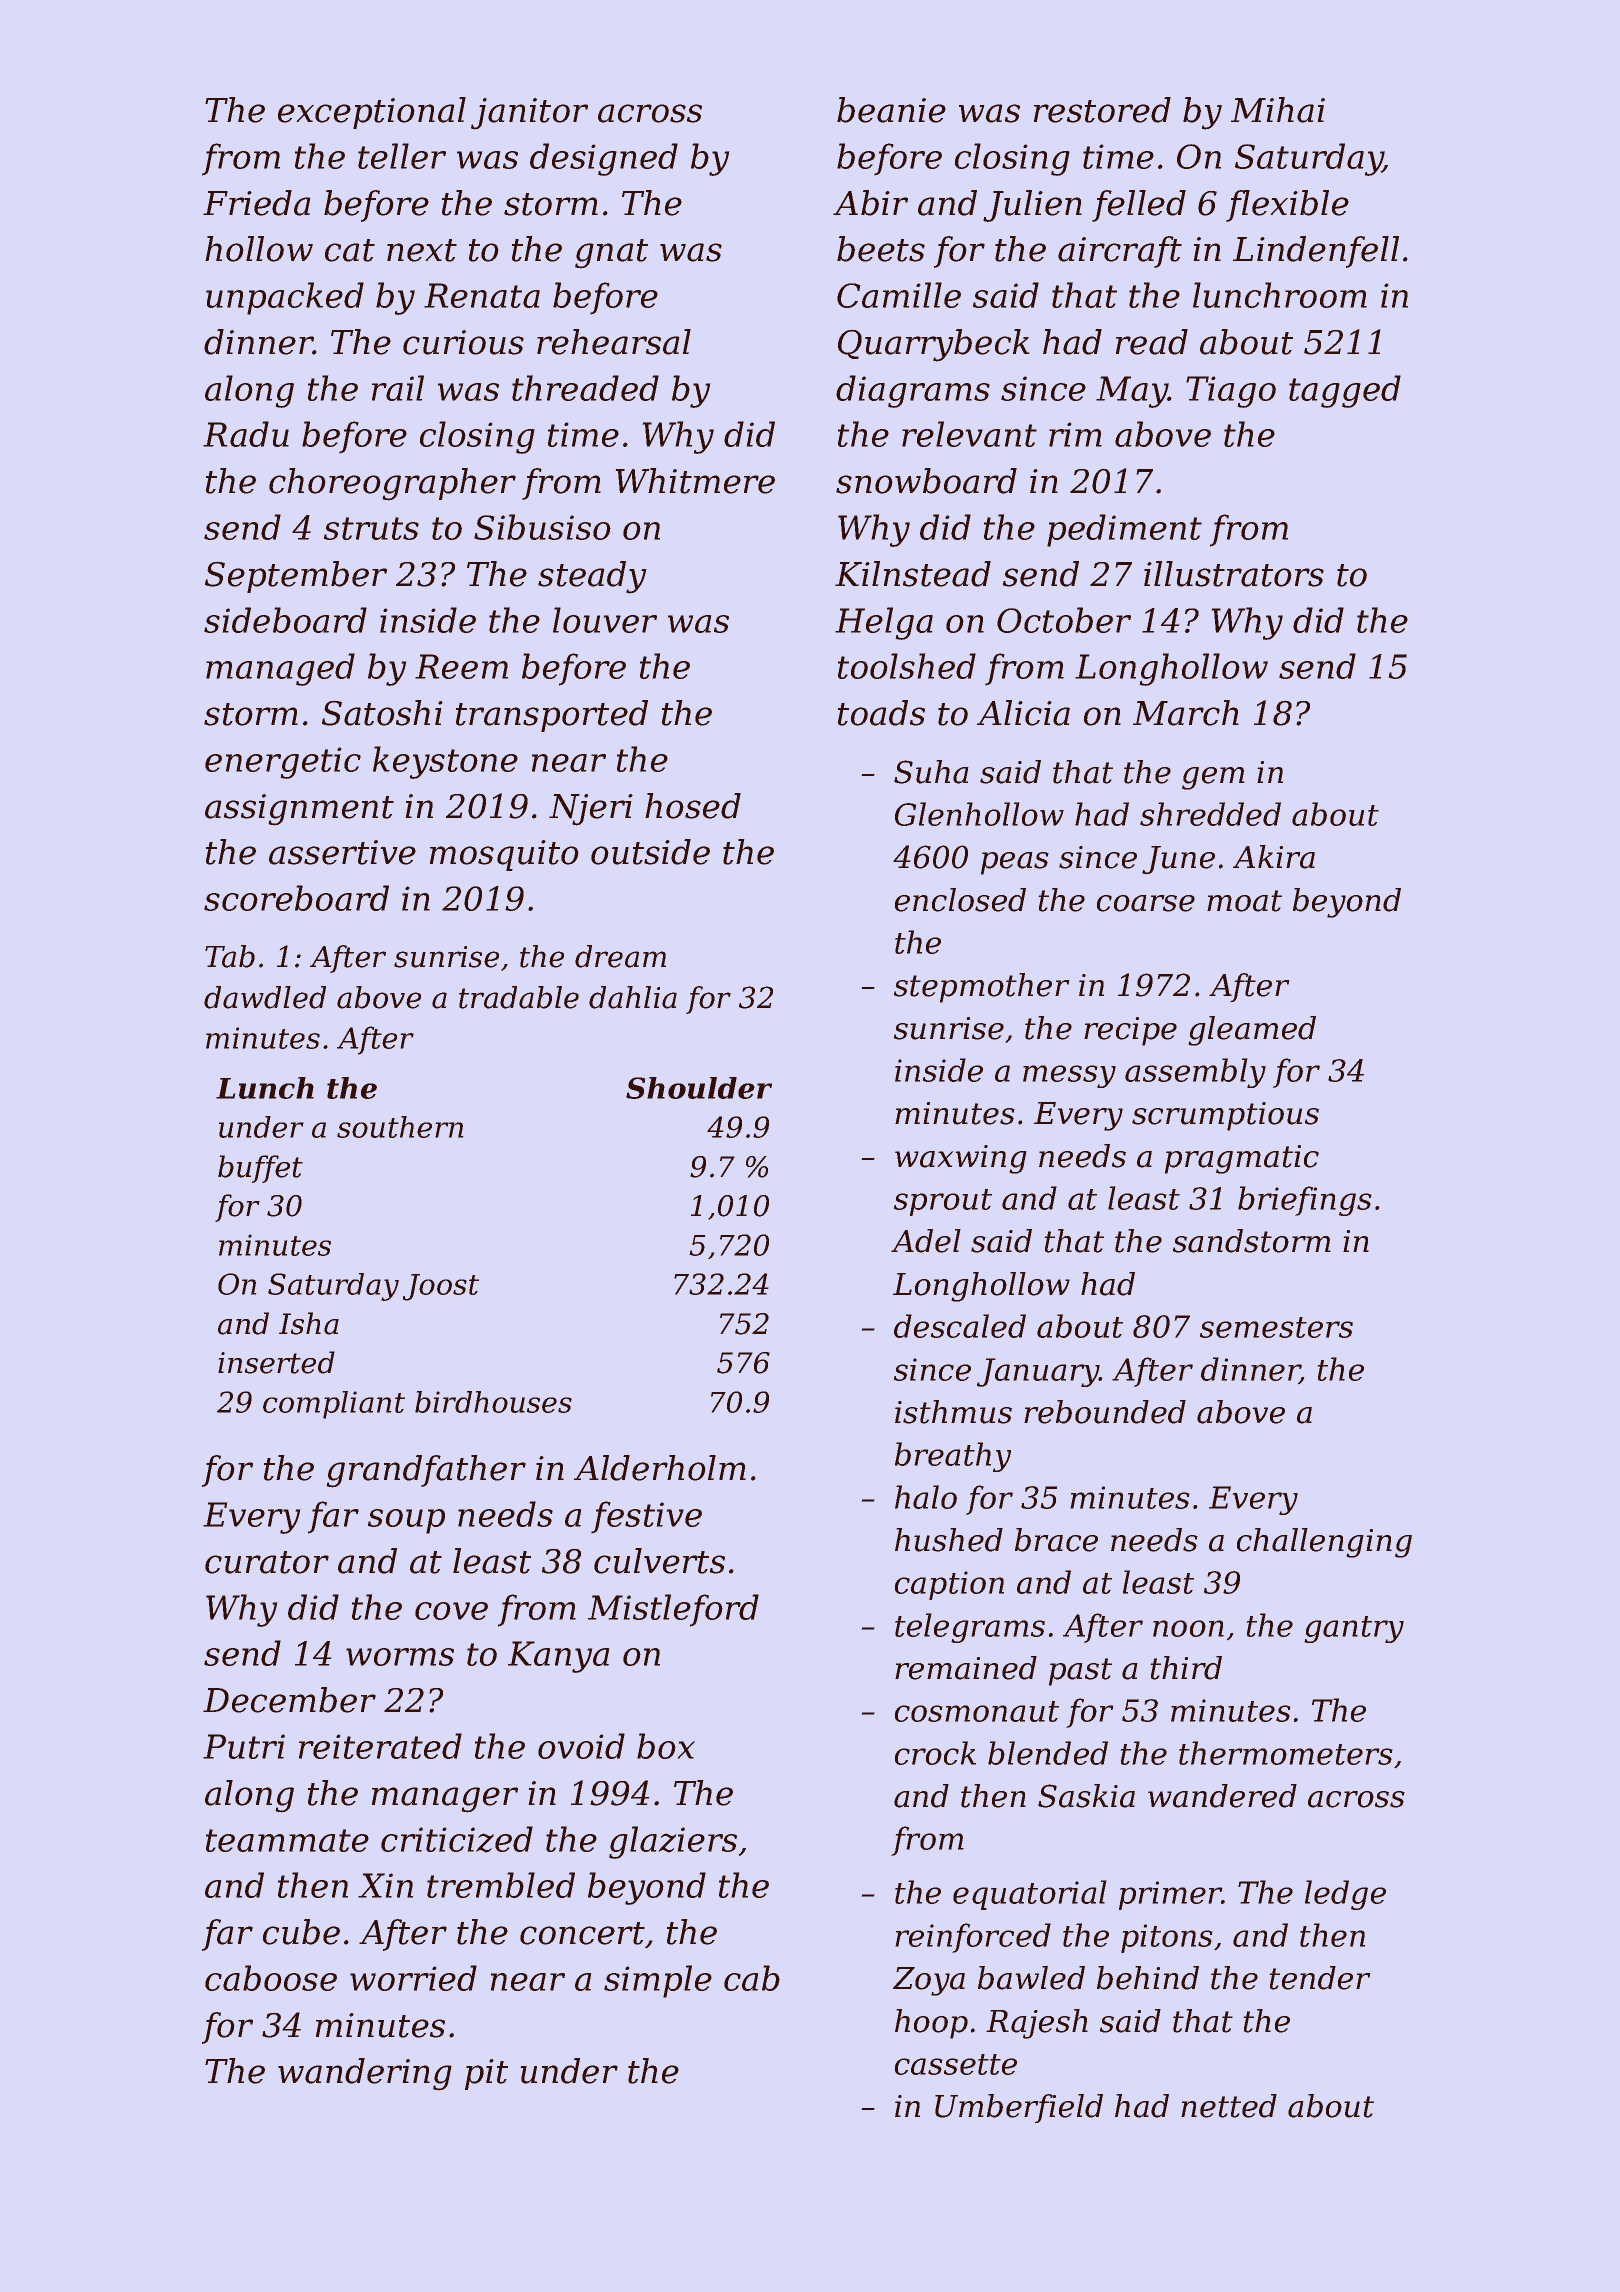 This document has height=2292, width=1620. Describe the element at coordinates (451, 1611) in the document. I see `cove` at that location.
